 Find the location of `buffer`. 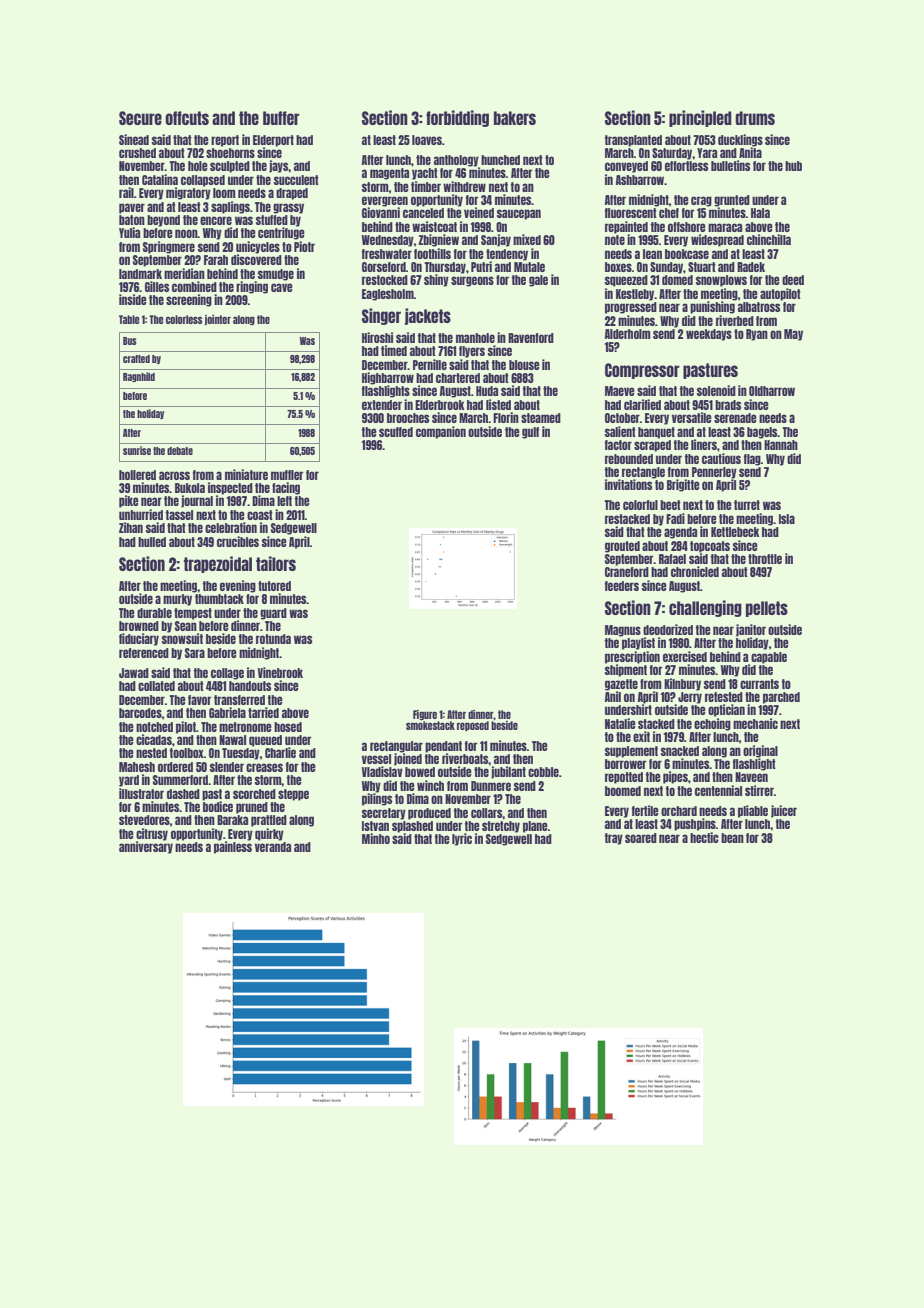

buffer is located at coordinates (281, 118).
